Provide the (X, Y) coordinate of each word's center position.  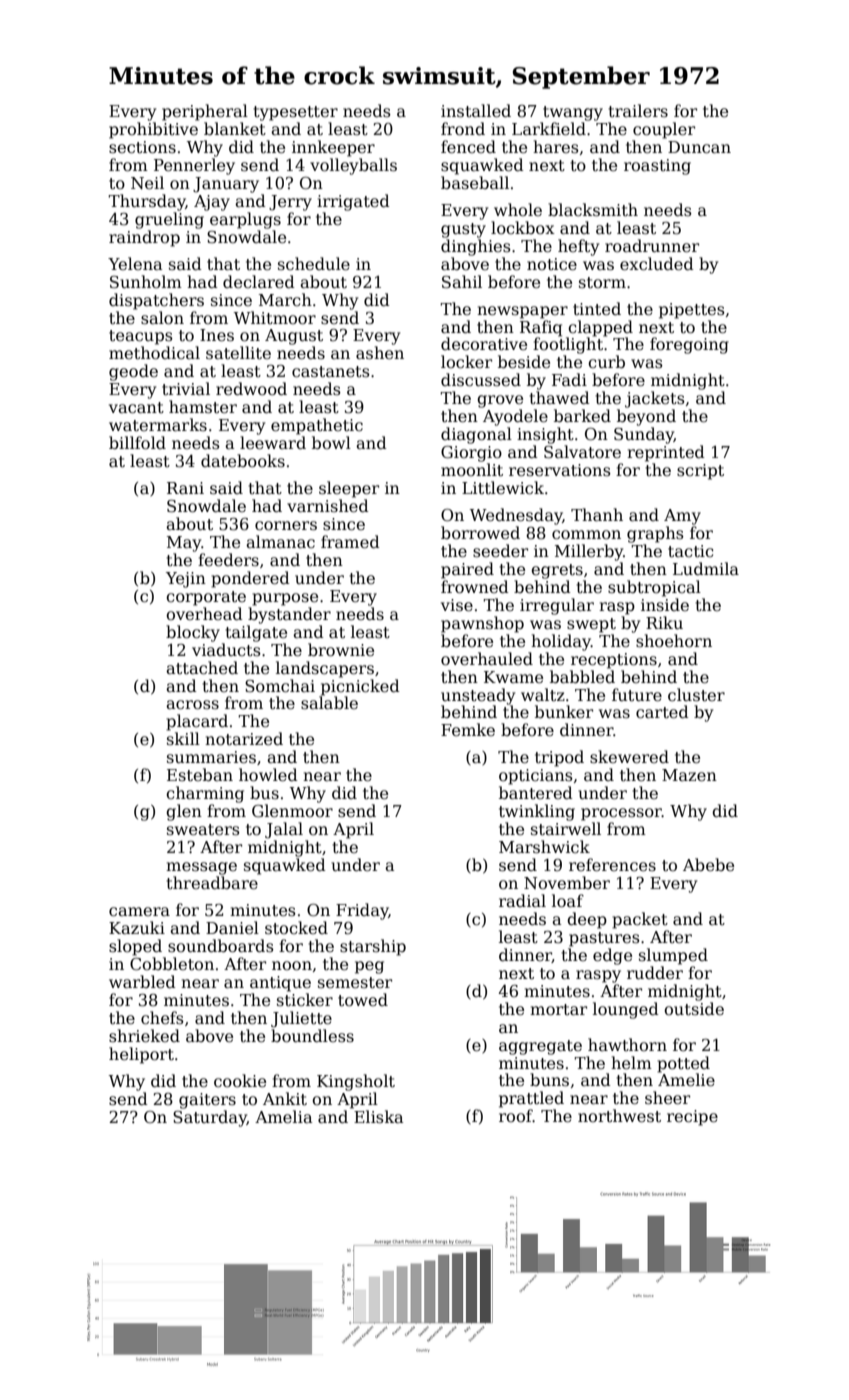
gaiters (207, 1101)
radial (522, 900)
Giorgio (471, 454)
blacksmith (593, 210)
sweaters (203, 830)
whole (518, 209)
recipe (692, 1118)
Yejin (186, 580)
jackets (655, 399)
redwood (251, 389)
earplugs (245, 220)
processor (621, 814)
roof (516, 1115)
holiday (561, 642)
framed (350, 542)
